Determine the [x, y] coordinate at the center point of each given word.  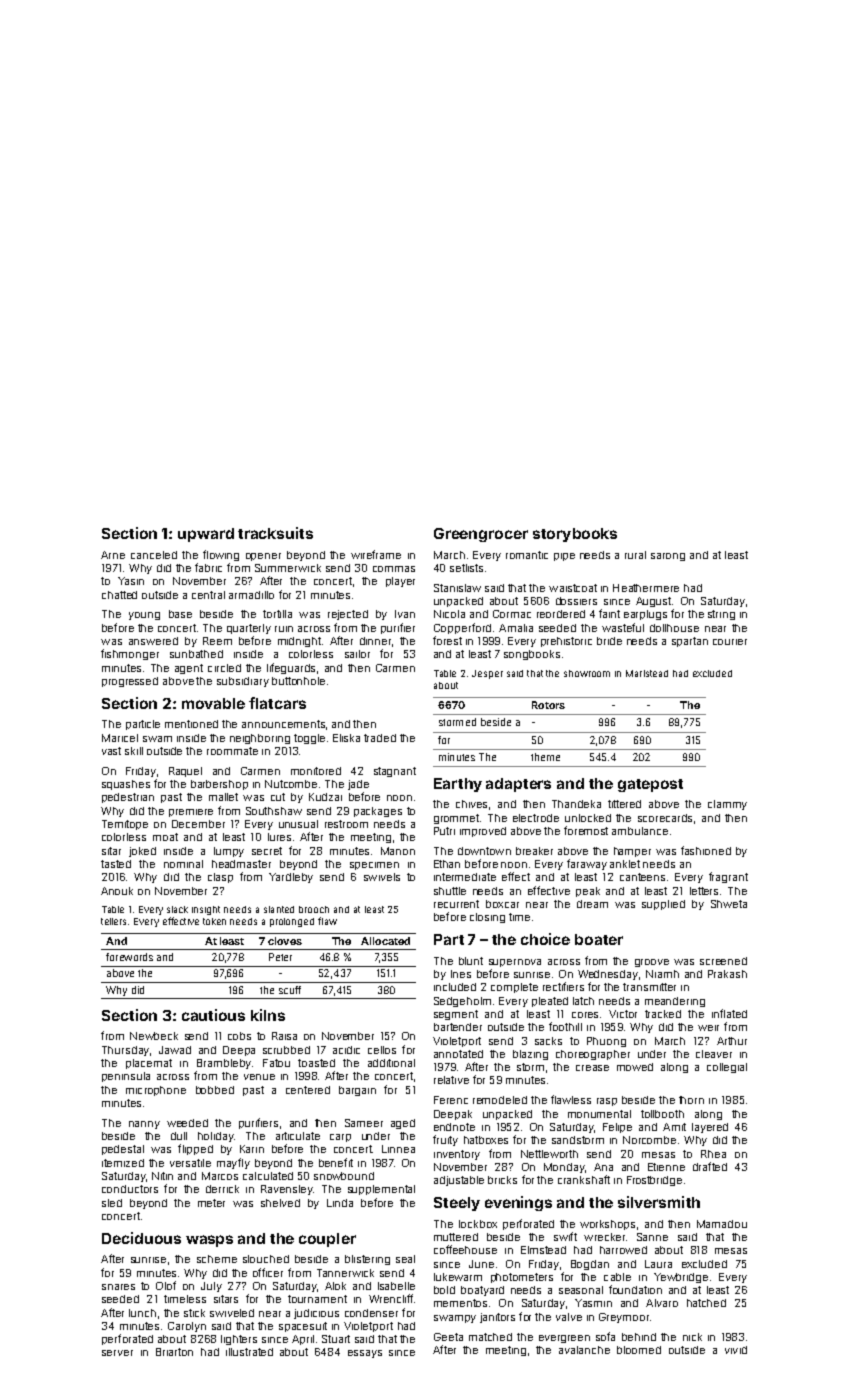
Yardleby [291, 878]
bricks [502, 1180]
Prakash [727, 974]
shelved [280, 1203]
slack [177, 909]
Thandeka [576, 804]
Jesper [487, 674]
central [208, 595]
